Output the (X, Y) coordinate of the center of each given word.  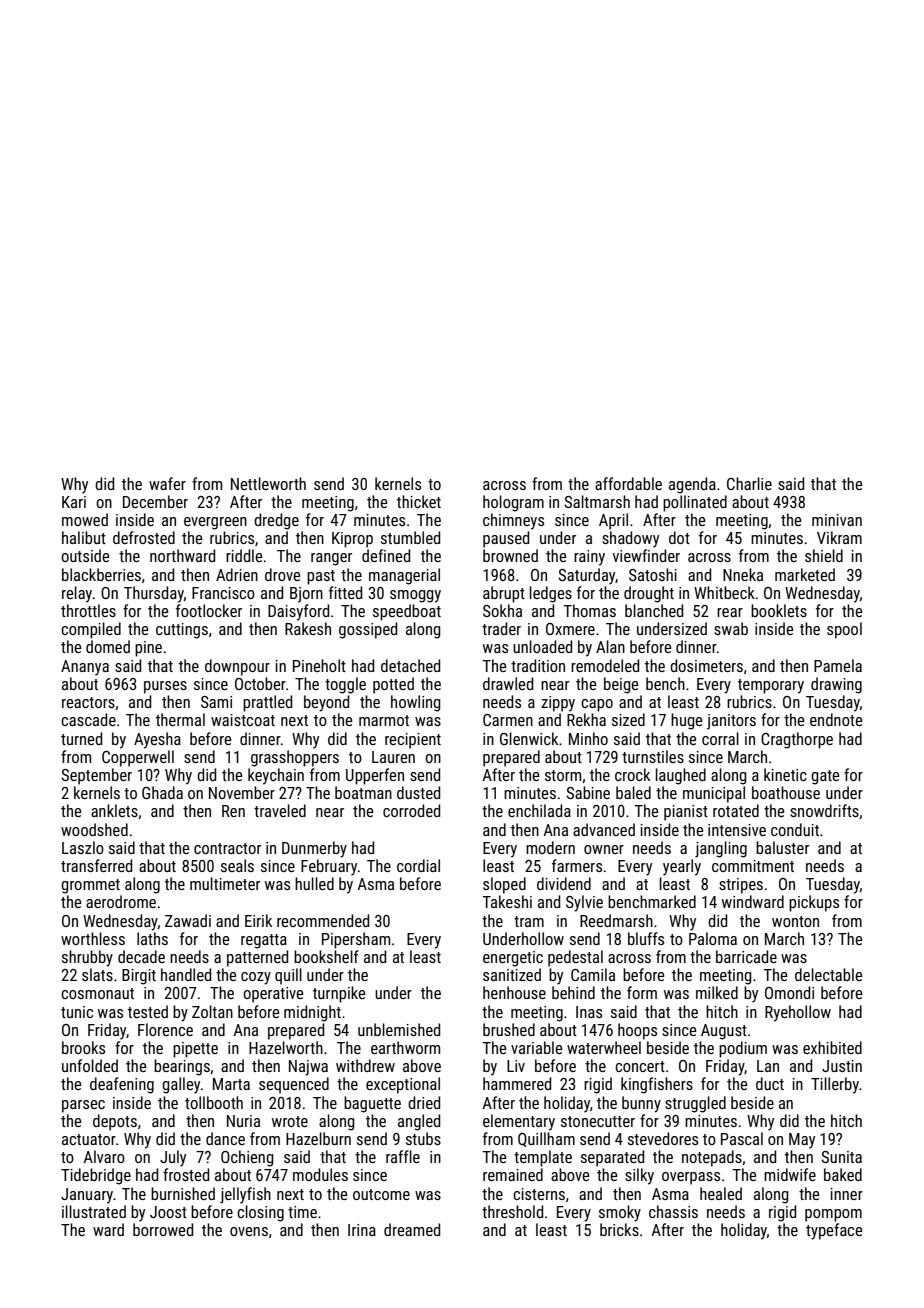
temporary (771, 686)
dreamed (412, 1229)
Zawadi (188, 920)
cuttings (182, 631)
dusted (418, 792)
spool (844, 630)
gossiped (368, 630)
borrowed (163, 1229)
